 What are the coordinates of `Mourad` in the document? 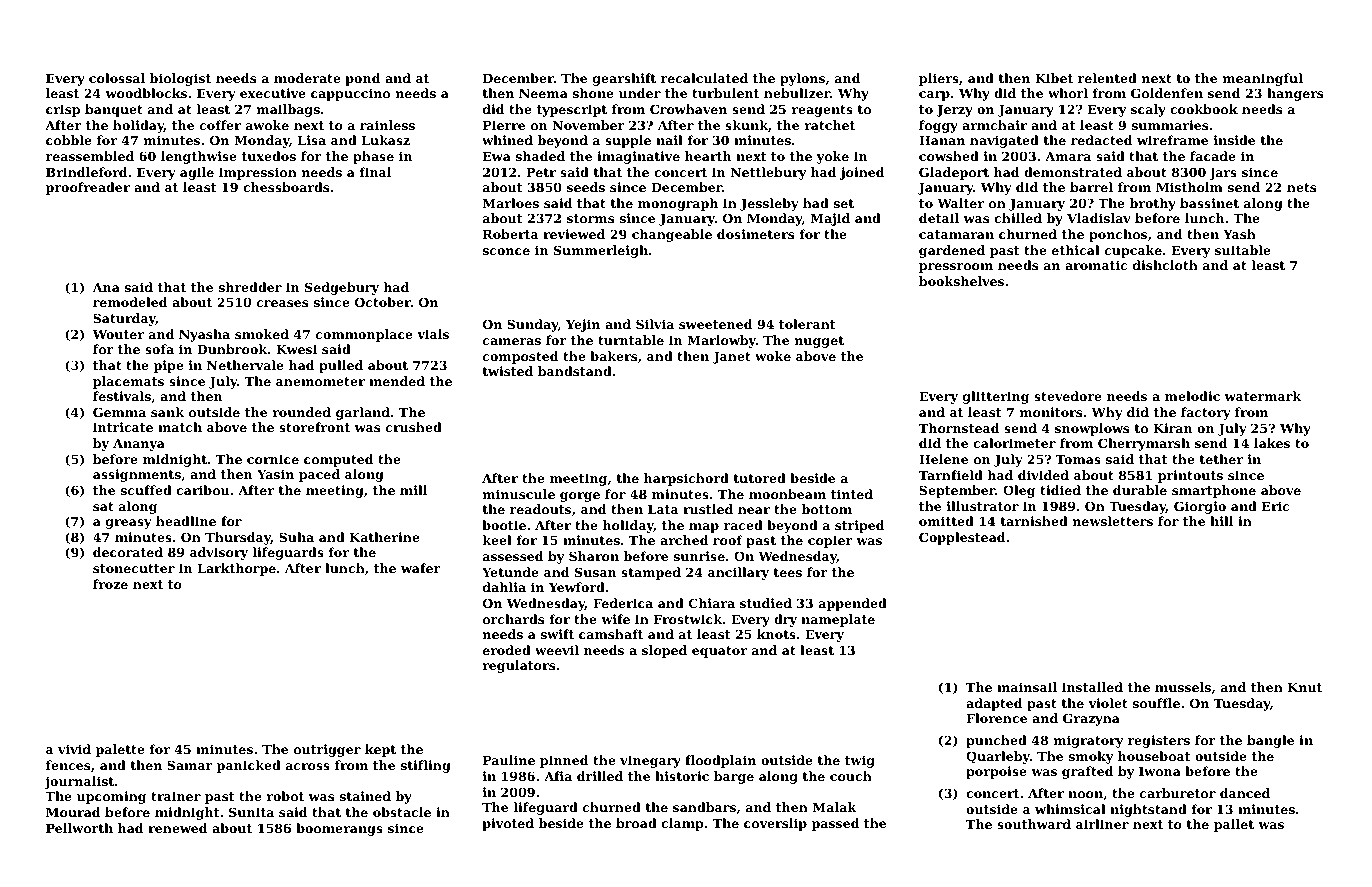 It's located at (73, 812).
